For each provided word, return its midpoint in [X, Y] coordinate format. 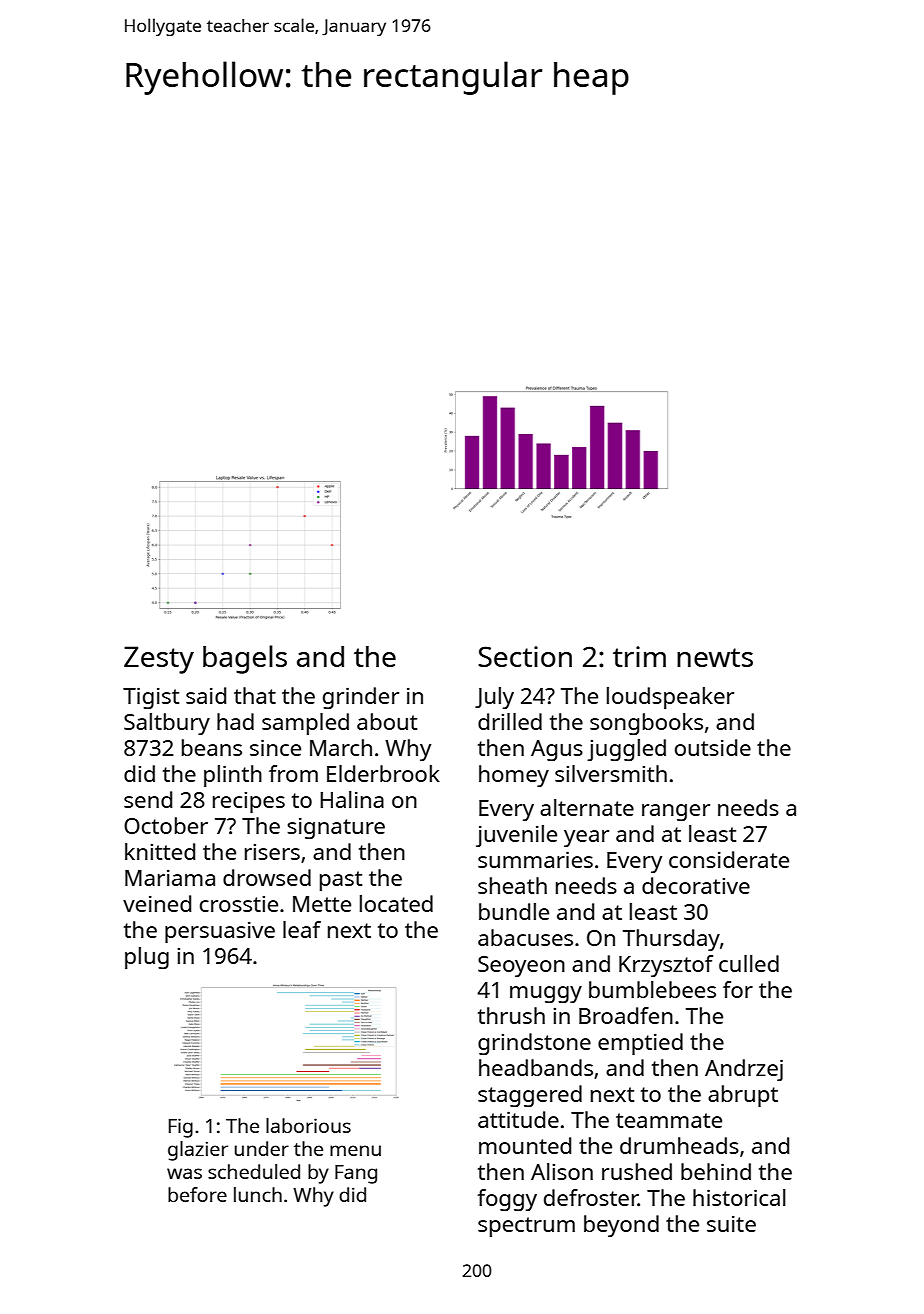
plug [147, 958]
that [255, 695]
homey [514, 776]
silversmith [611, 773]
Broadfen [626, 1015]
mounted [525, 1145]
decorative [696, 885]
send [148, 799]
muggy [546, 994]
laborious [308, 1125]
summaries [535, 859]
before [197, 1194]
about [387, 721]
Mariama [170, 877]
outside [713, 747]
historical [739, 1197]
